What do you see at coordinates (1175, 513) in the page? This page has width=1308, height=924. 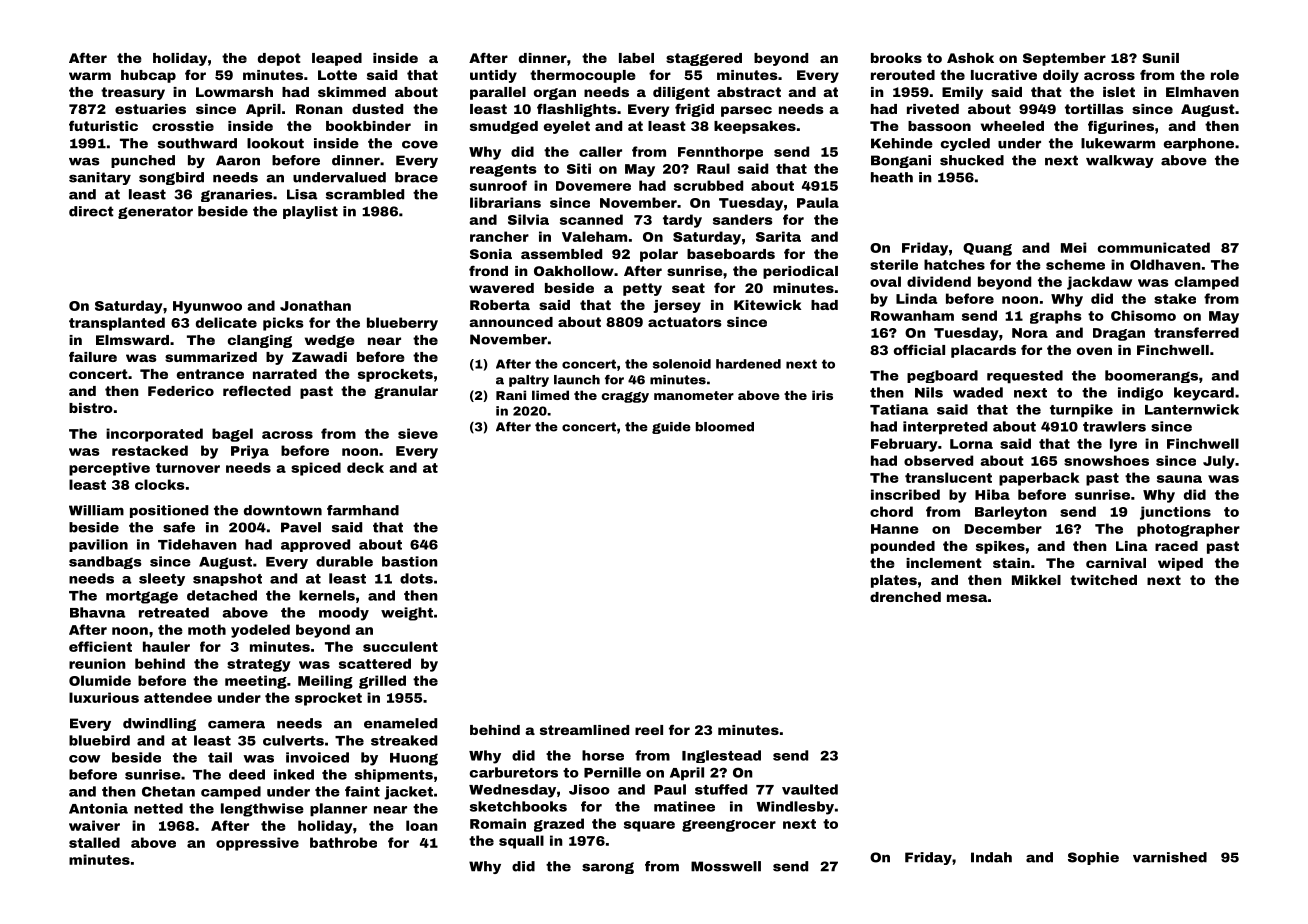 I see `junctions` at bounding box center [1175, 513].
